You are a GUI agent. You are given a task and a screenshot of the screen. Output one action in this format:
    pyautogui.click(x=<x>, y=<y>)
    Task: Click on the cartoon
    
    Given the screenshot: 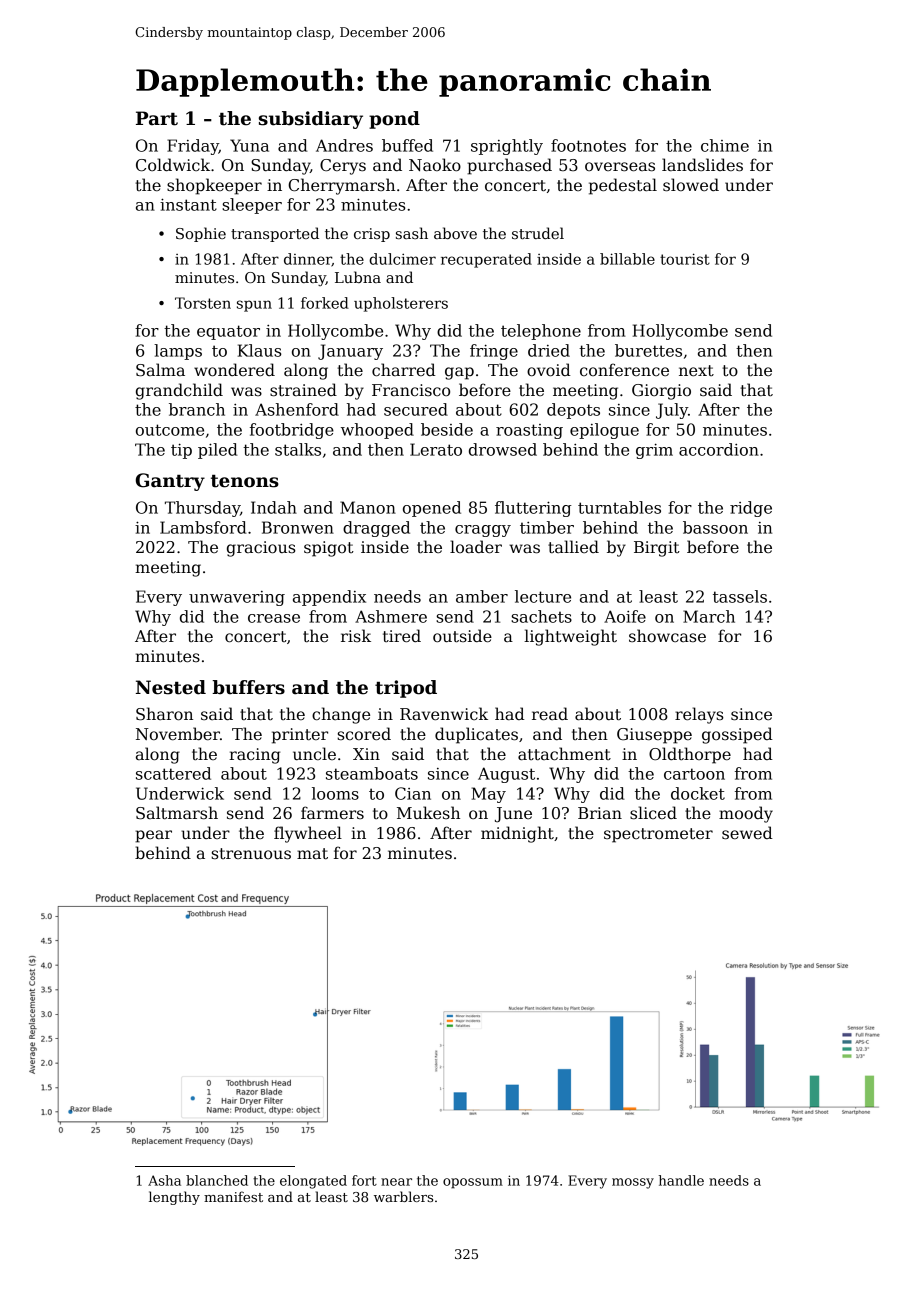 What is the action you would take?
    pyautogui.click(x=694, y=774)
